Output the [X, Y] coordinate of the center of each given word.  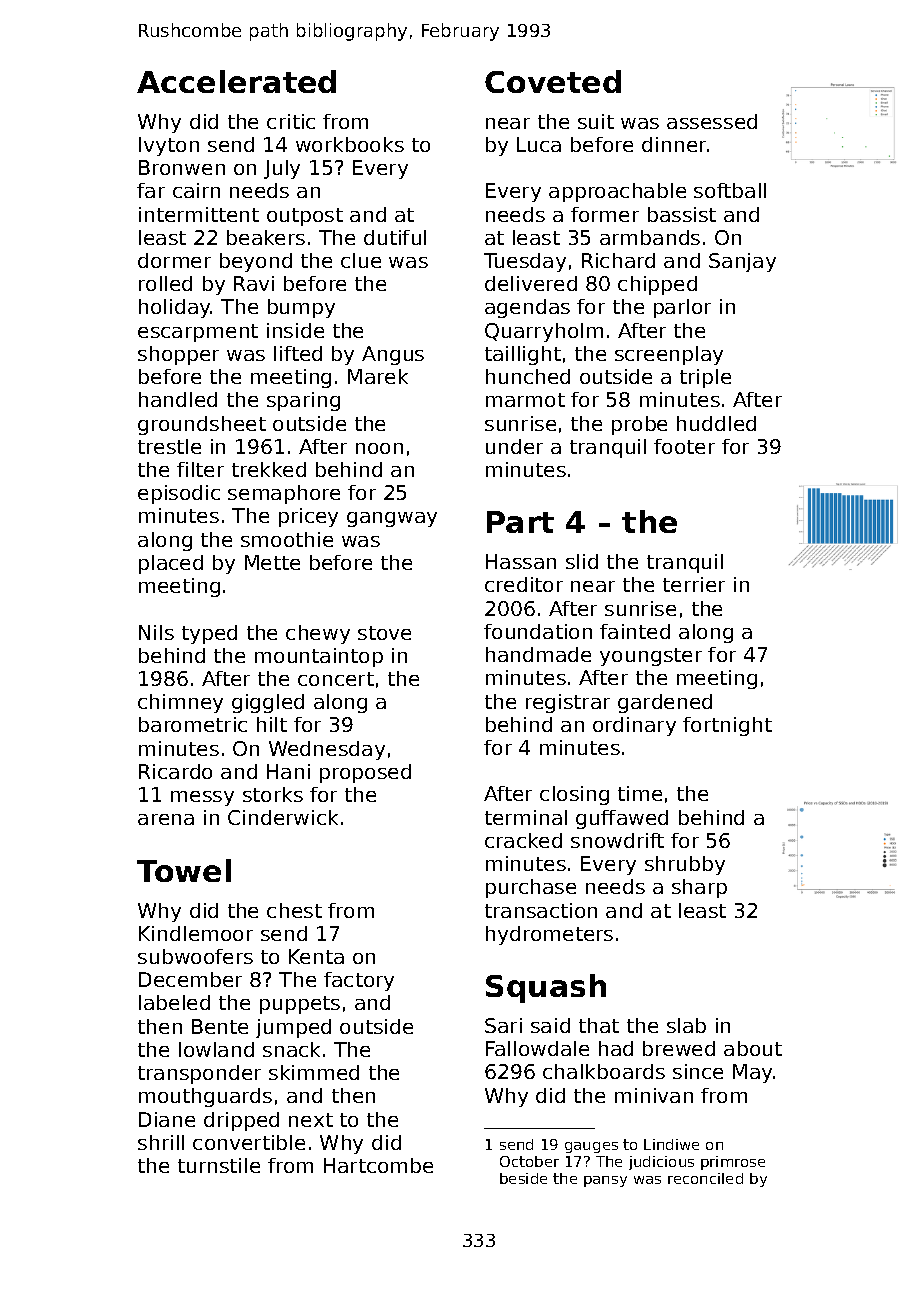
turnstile [219, 1165]
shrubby [685, 865]
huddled [716, 423]
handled [178, 399]
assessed [712, 121]
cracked [523, 840]
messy [202, 798]
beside [523, 1178]
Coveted [553, 81]
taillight [523, 355]
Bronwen [182, 167]
